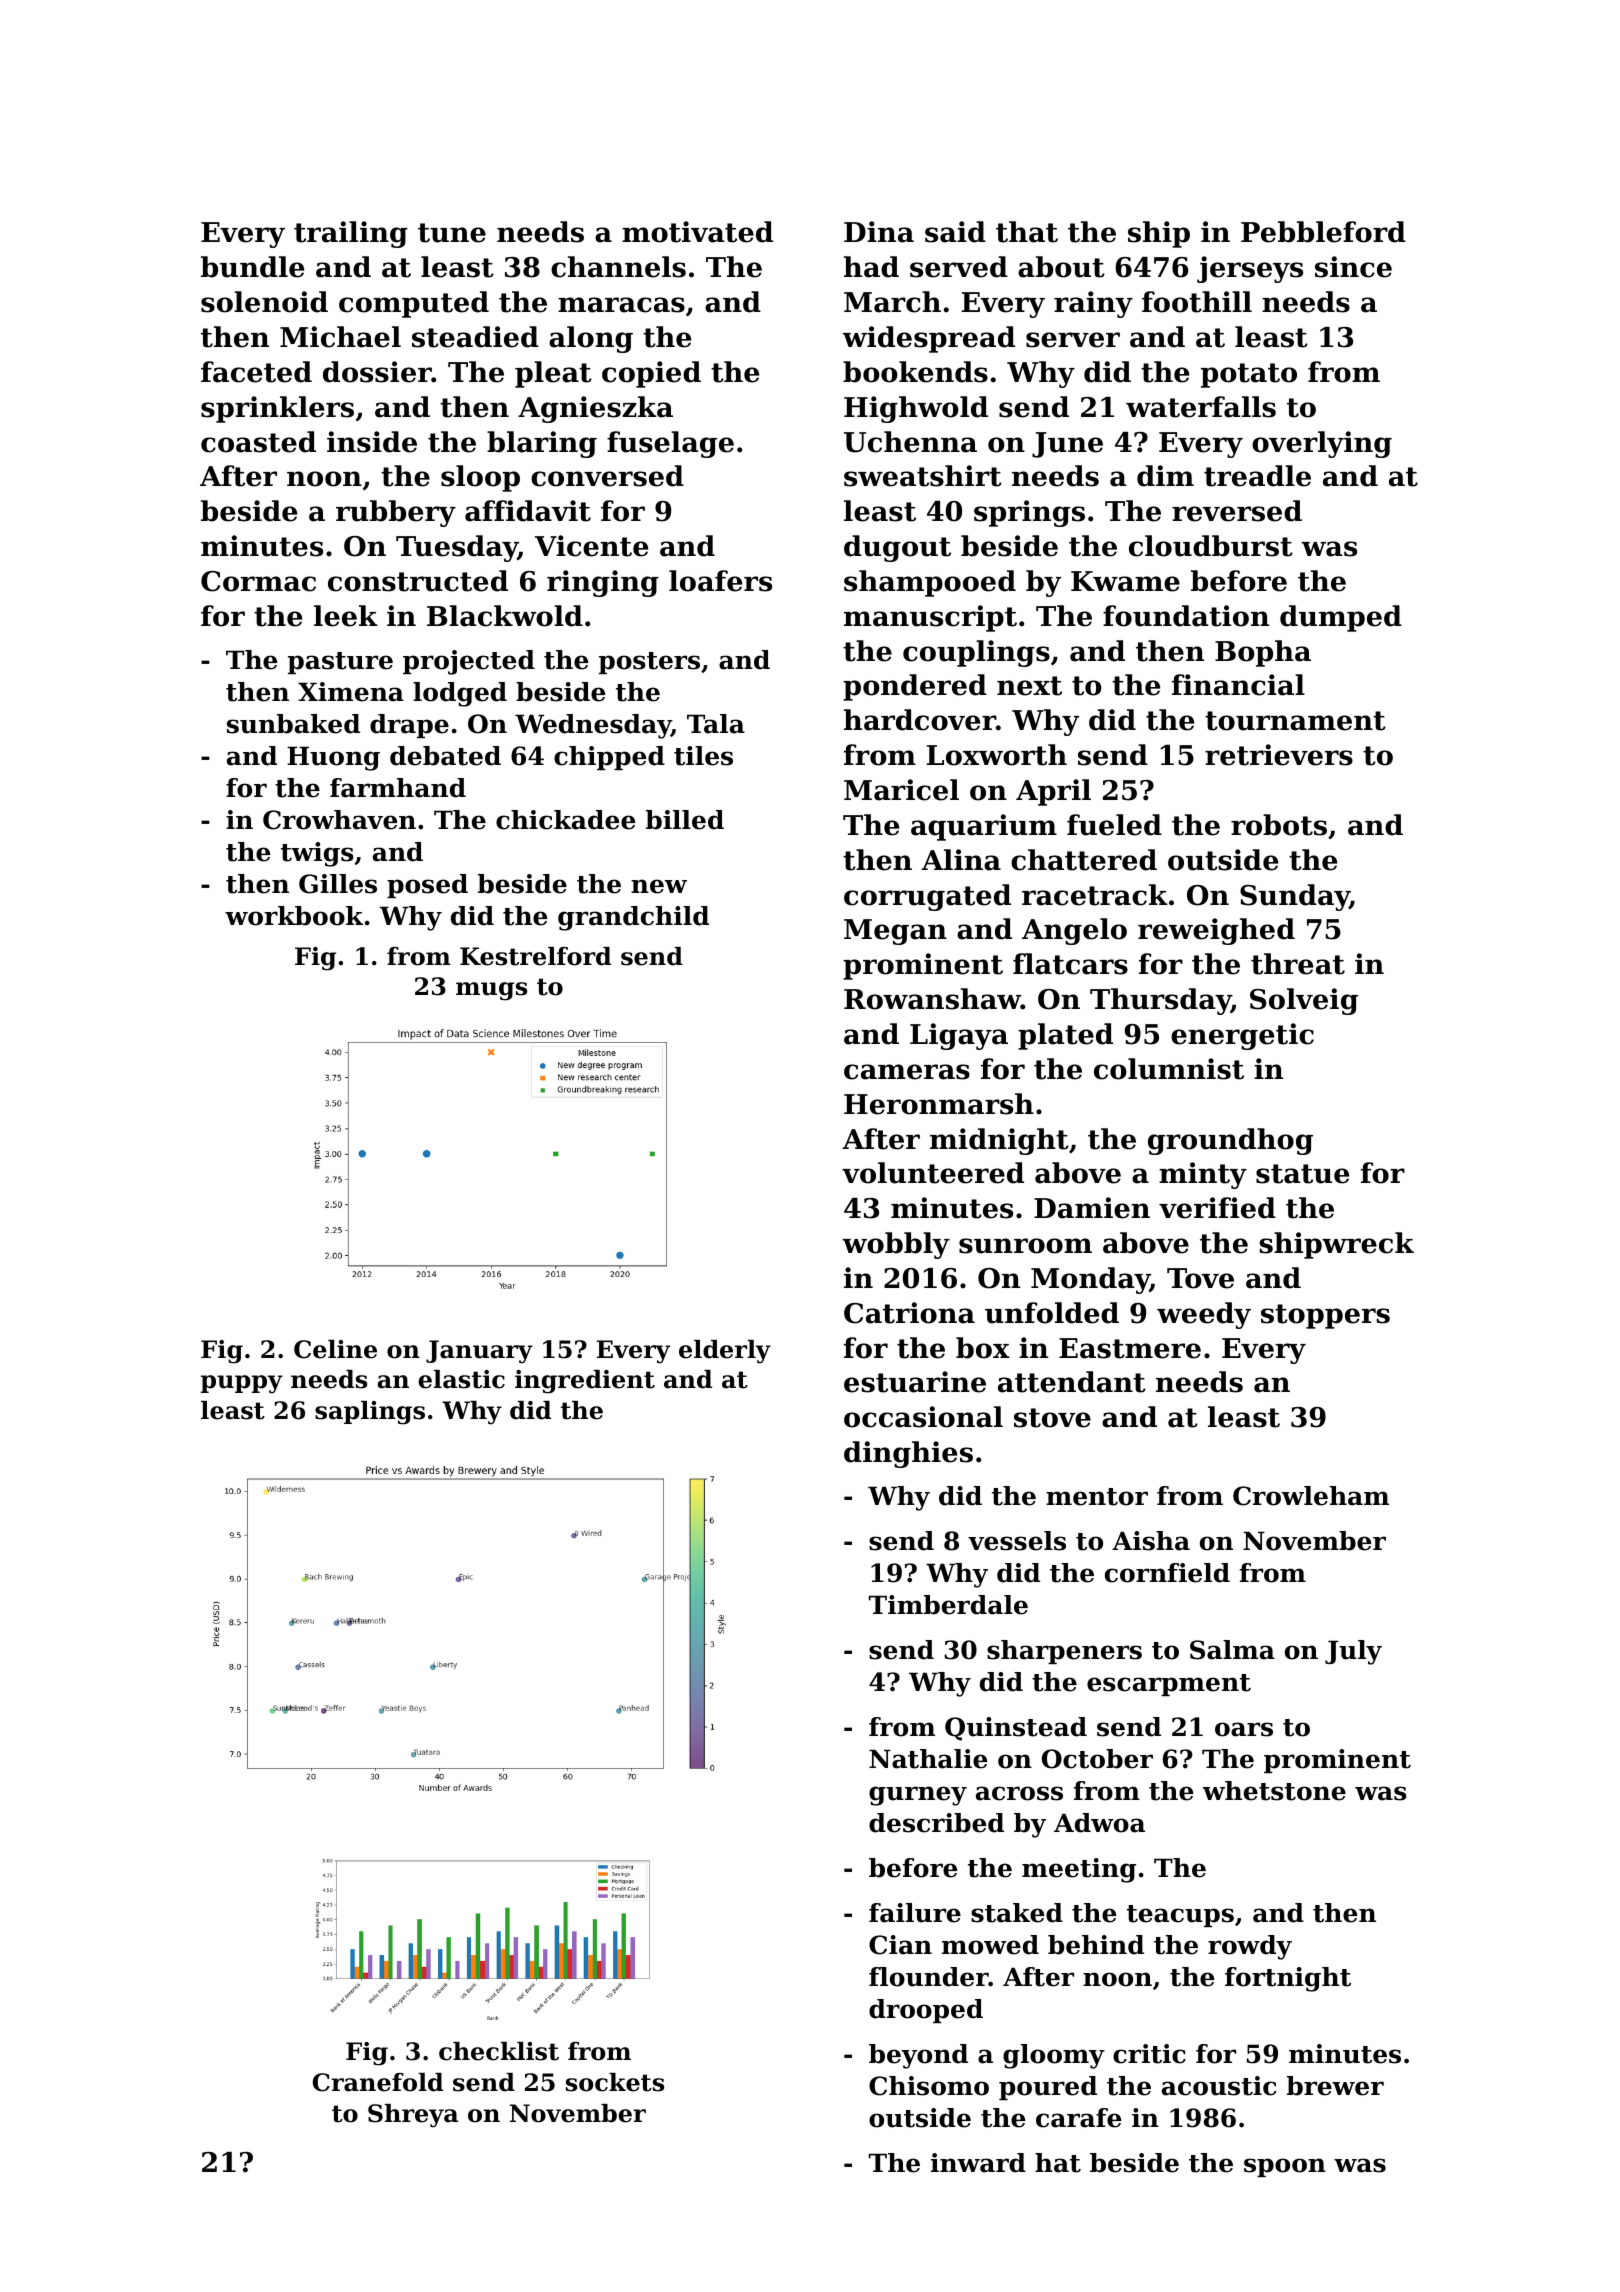  I want to click on Cranefold, so click(378, 2082).
